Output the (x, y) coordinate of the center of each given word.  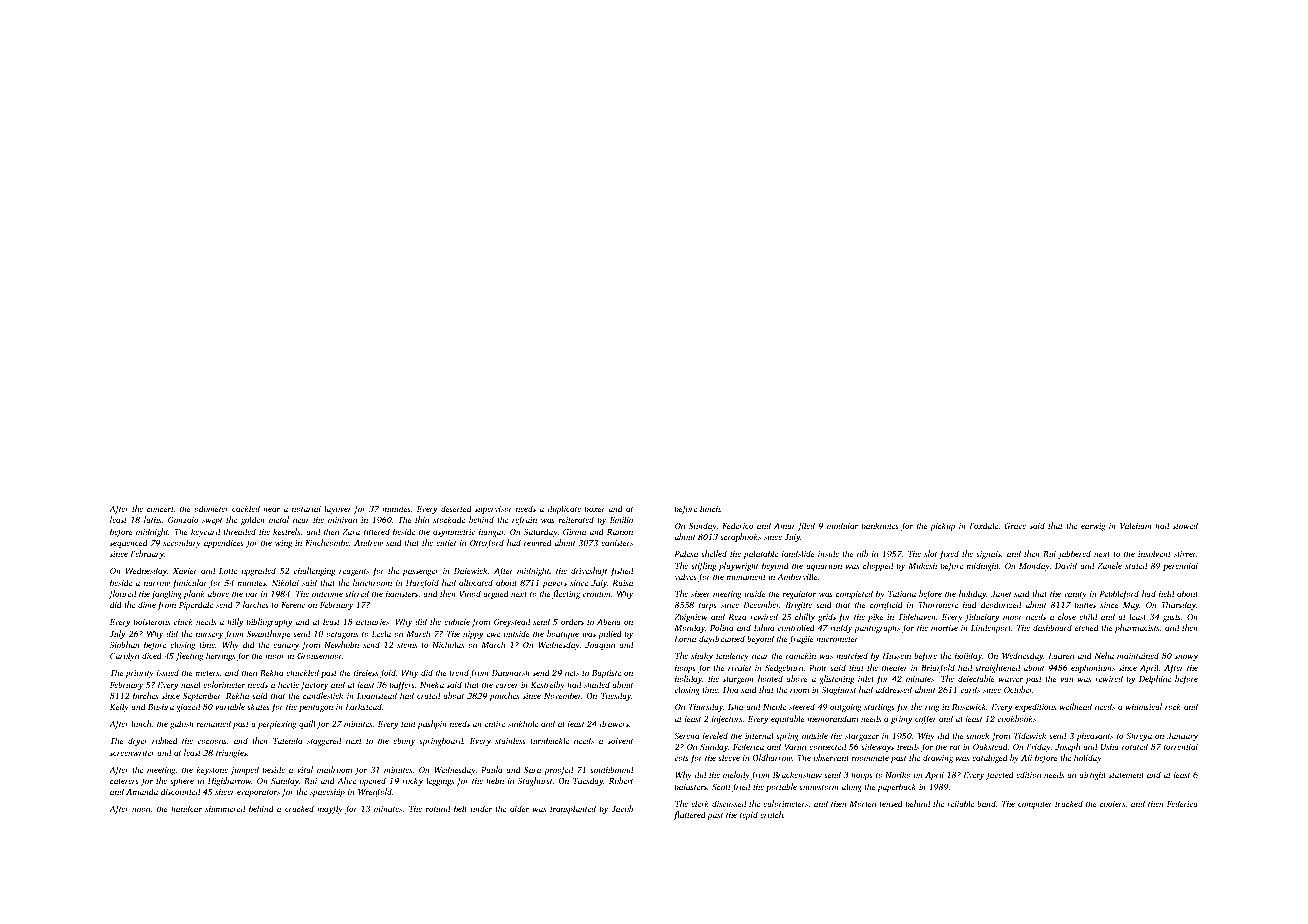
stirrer (1185, 554)
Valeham (1136, 525)
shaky (702, 656)
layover (338, 509)
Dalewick (471, 570)
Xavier (185, 571)
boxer (595, 508)
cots (682, 758)
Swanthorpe (269, 634)
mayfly (330, 809)
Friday (1038, 747)
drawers (614, 723)
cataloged (990, 758)
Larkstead (363, 706)
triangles (231, 753)
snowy (1186, 657)
